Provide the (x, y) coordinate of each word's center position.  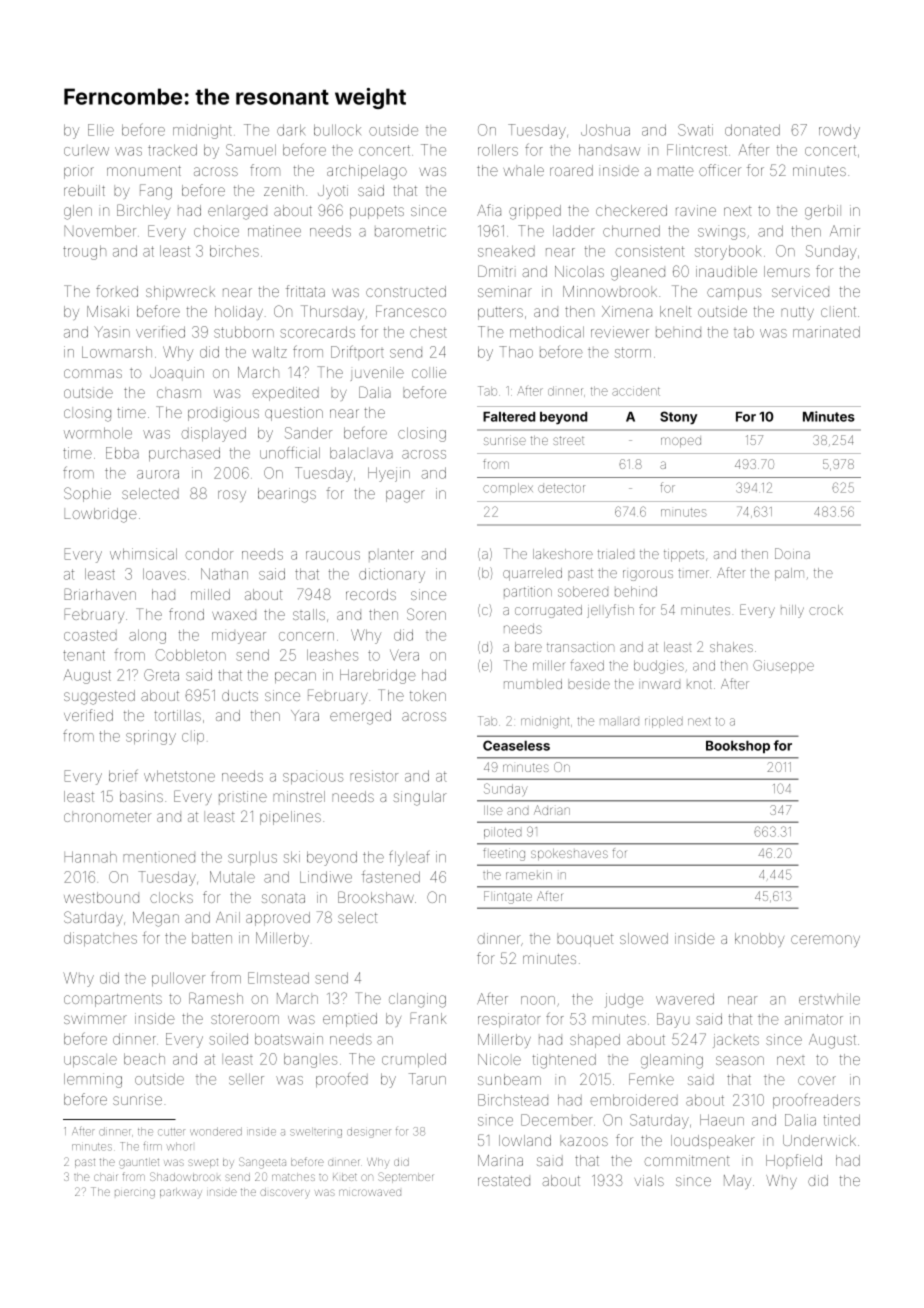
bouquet (585, 940)
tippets (684, 556)
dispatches (100, 939)
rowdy (839, 131)
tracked (172, 150)
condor (209, 554)
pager (405, 496)
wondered (216, 1131)
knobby (759, 940)
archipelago (367, 172)
